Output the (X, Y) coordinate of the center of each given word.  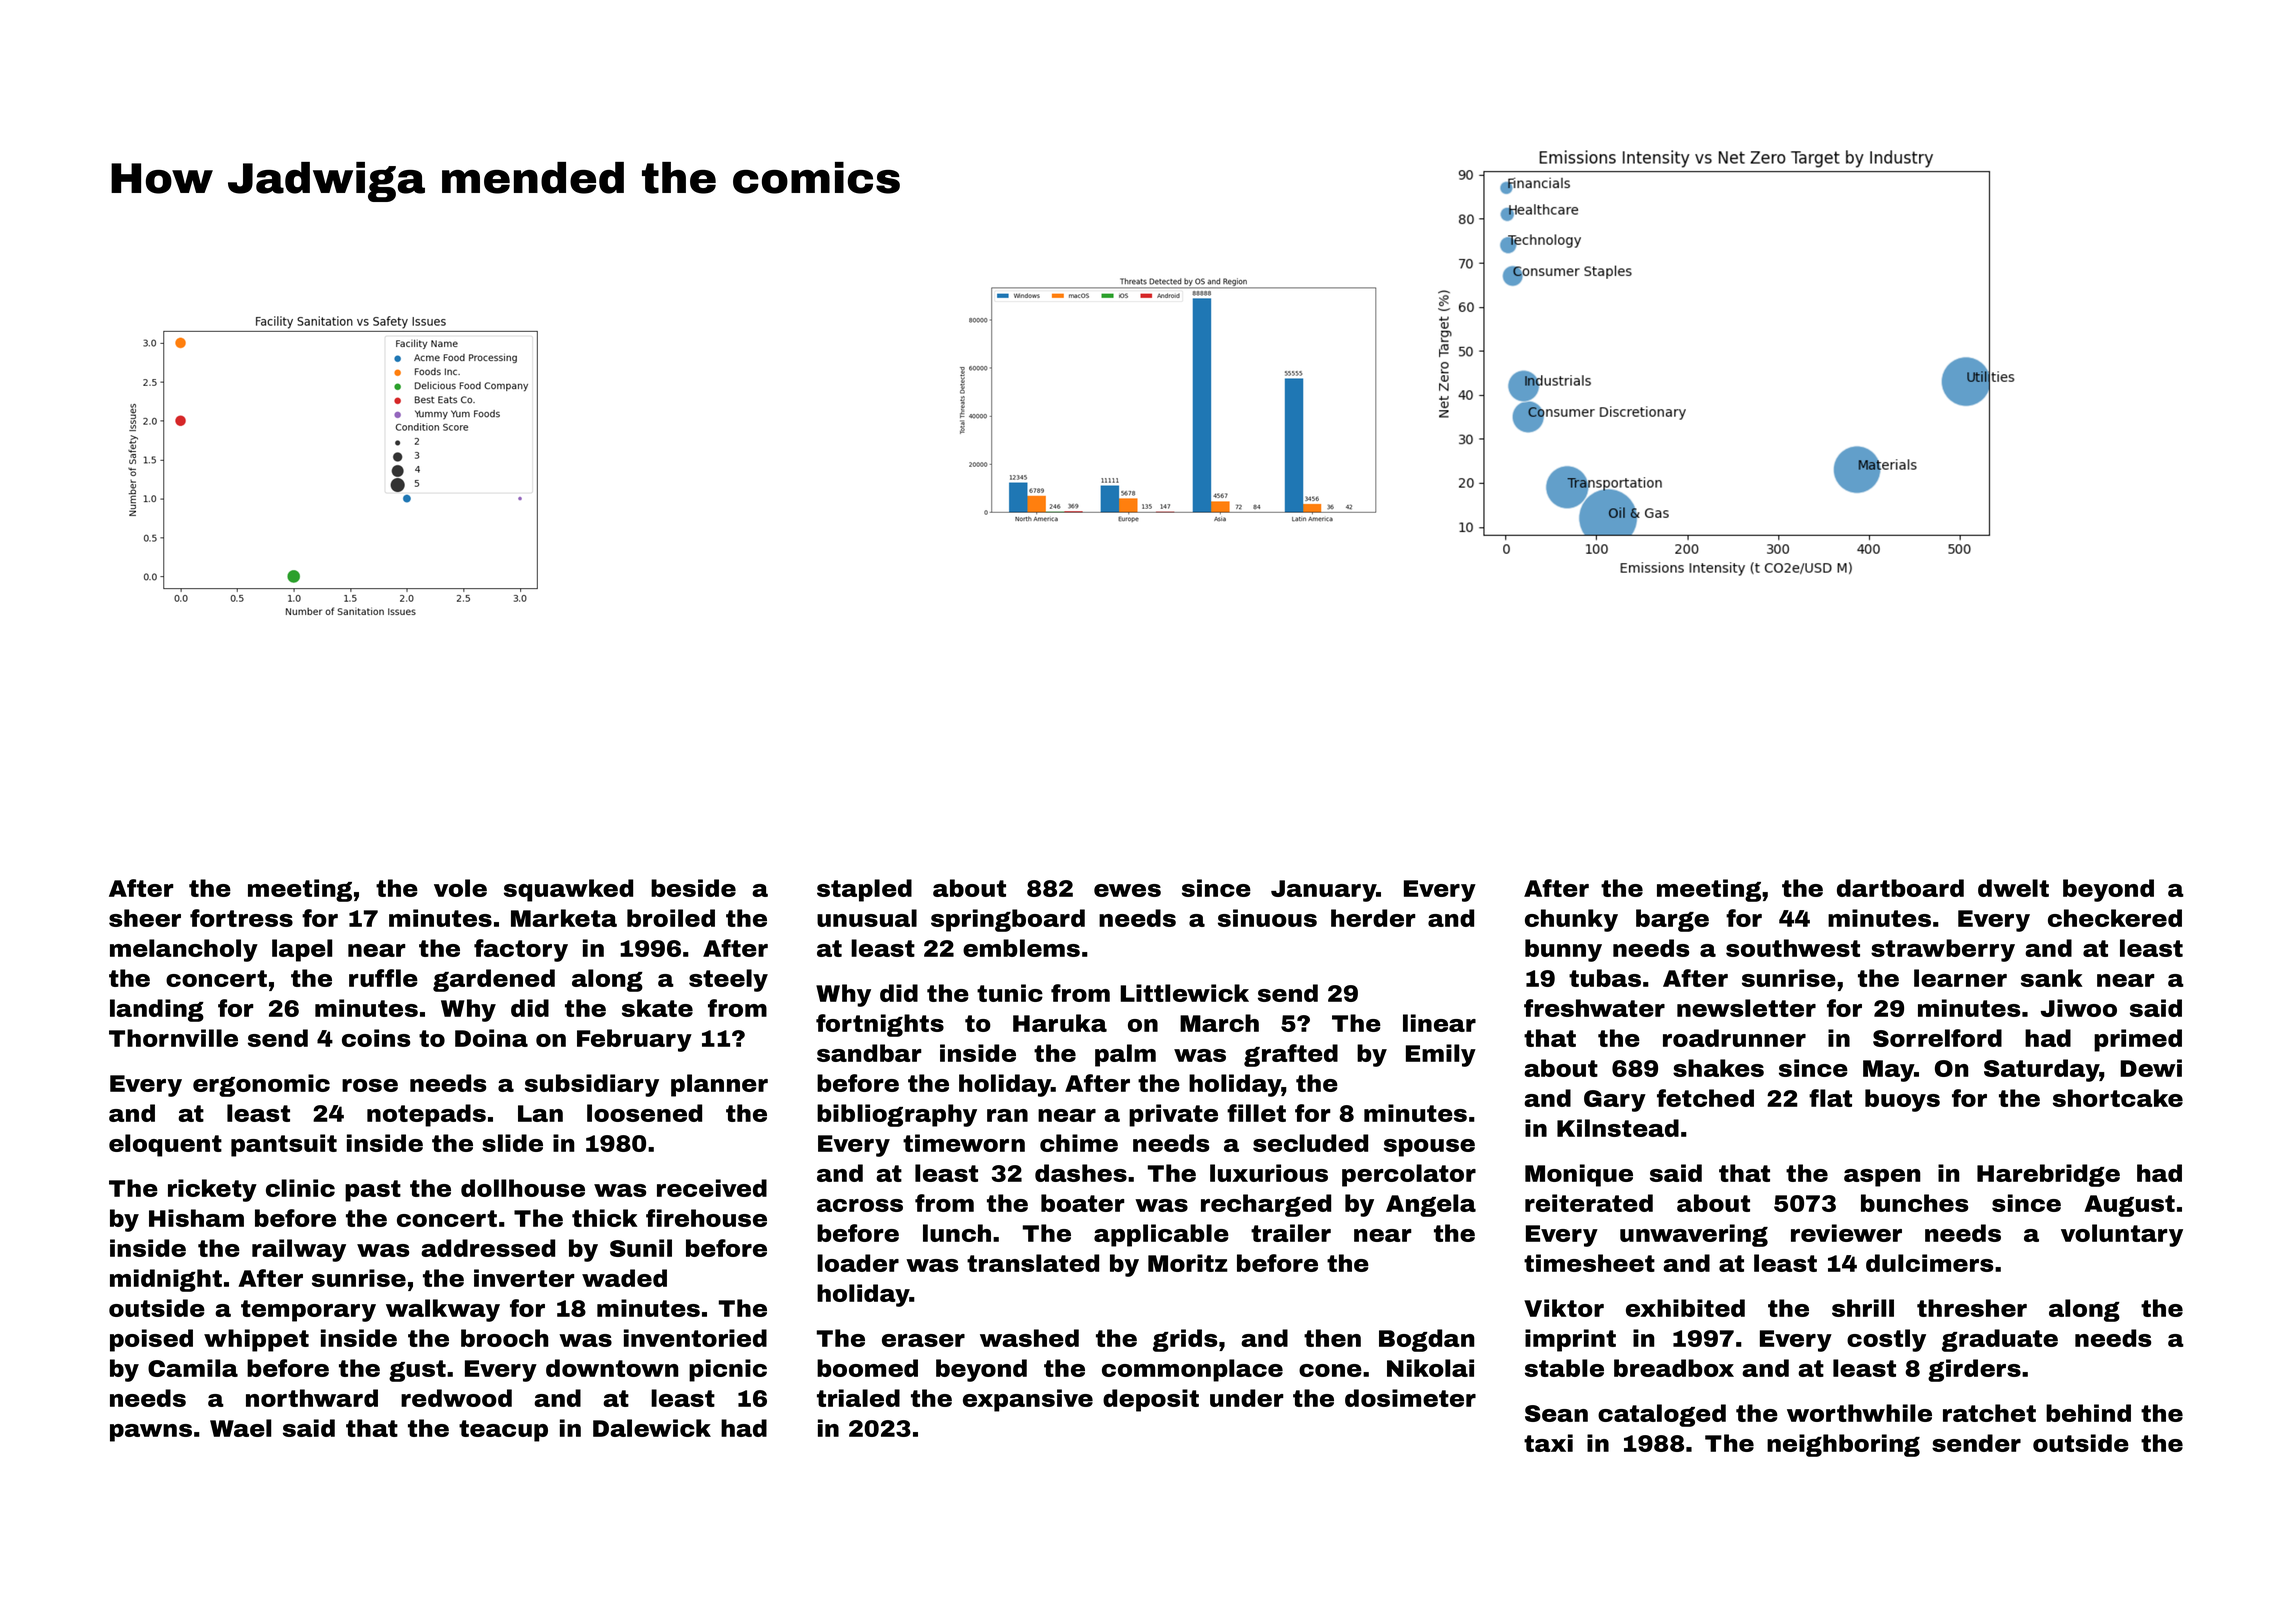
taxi (1548, 1443)
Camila (193, 1368)
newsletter (1746, 1008)
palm (1125, 1055)
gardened (494, 980)
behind (2088, 1413)
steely (728, 980)
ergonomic (261, 1085)
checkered (2115, 918)
